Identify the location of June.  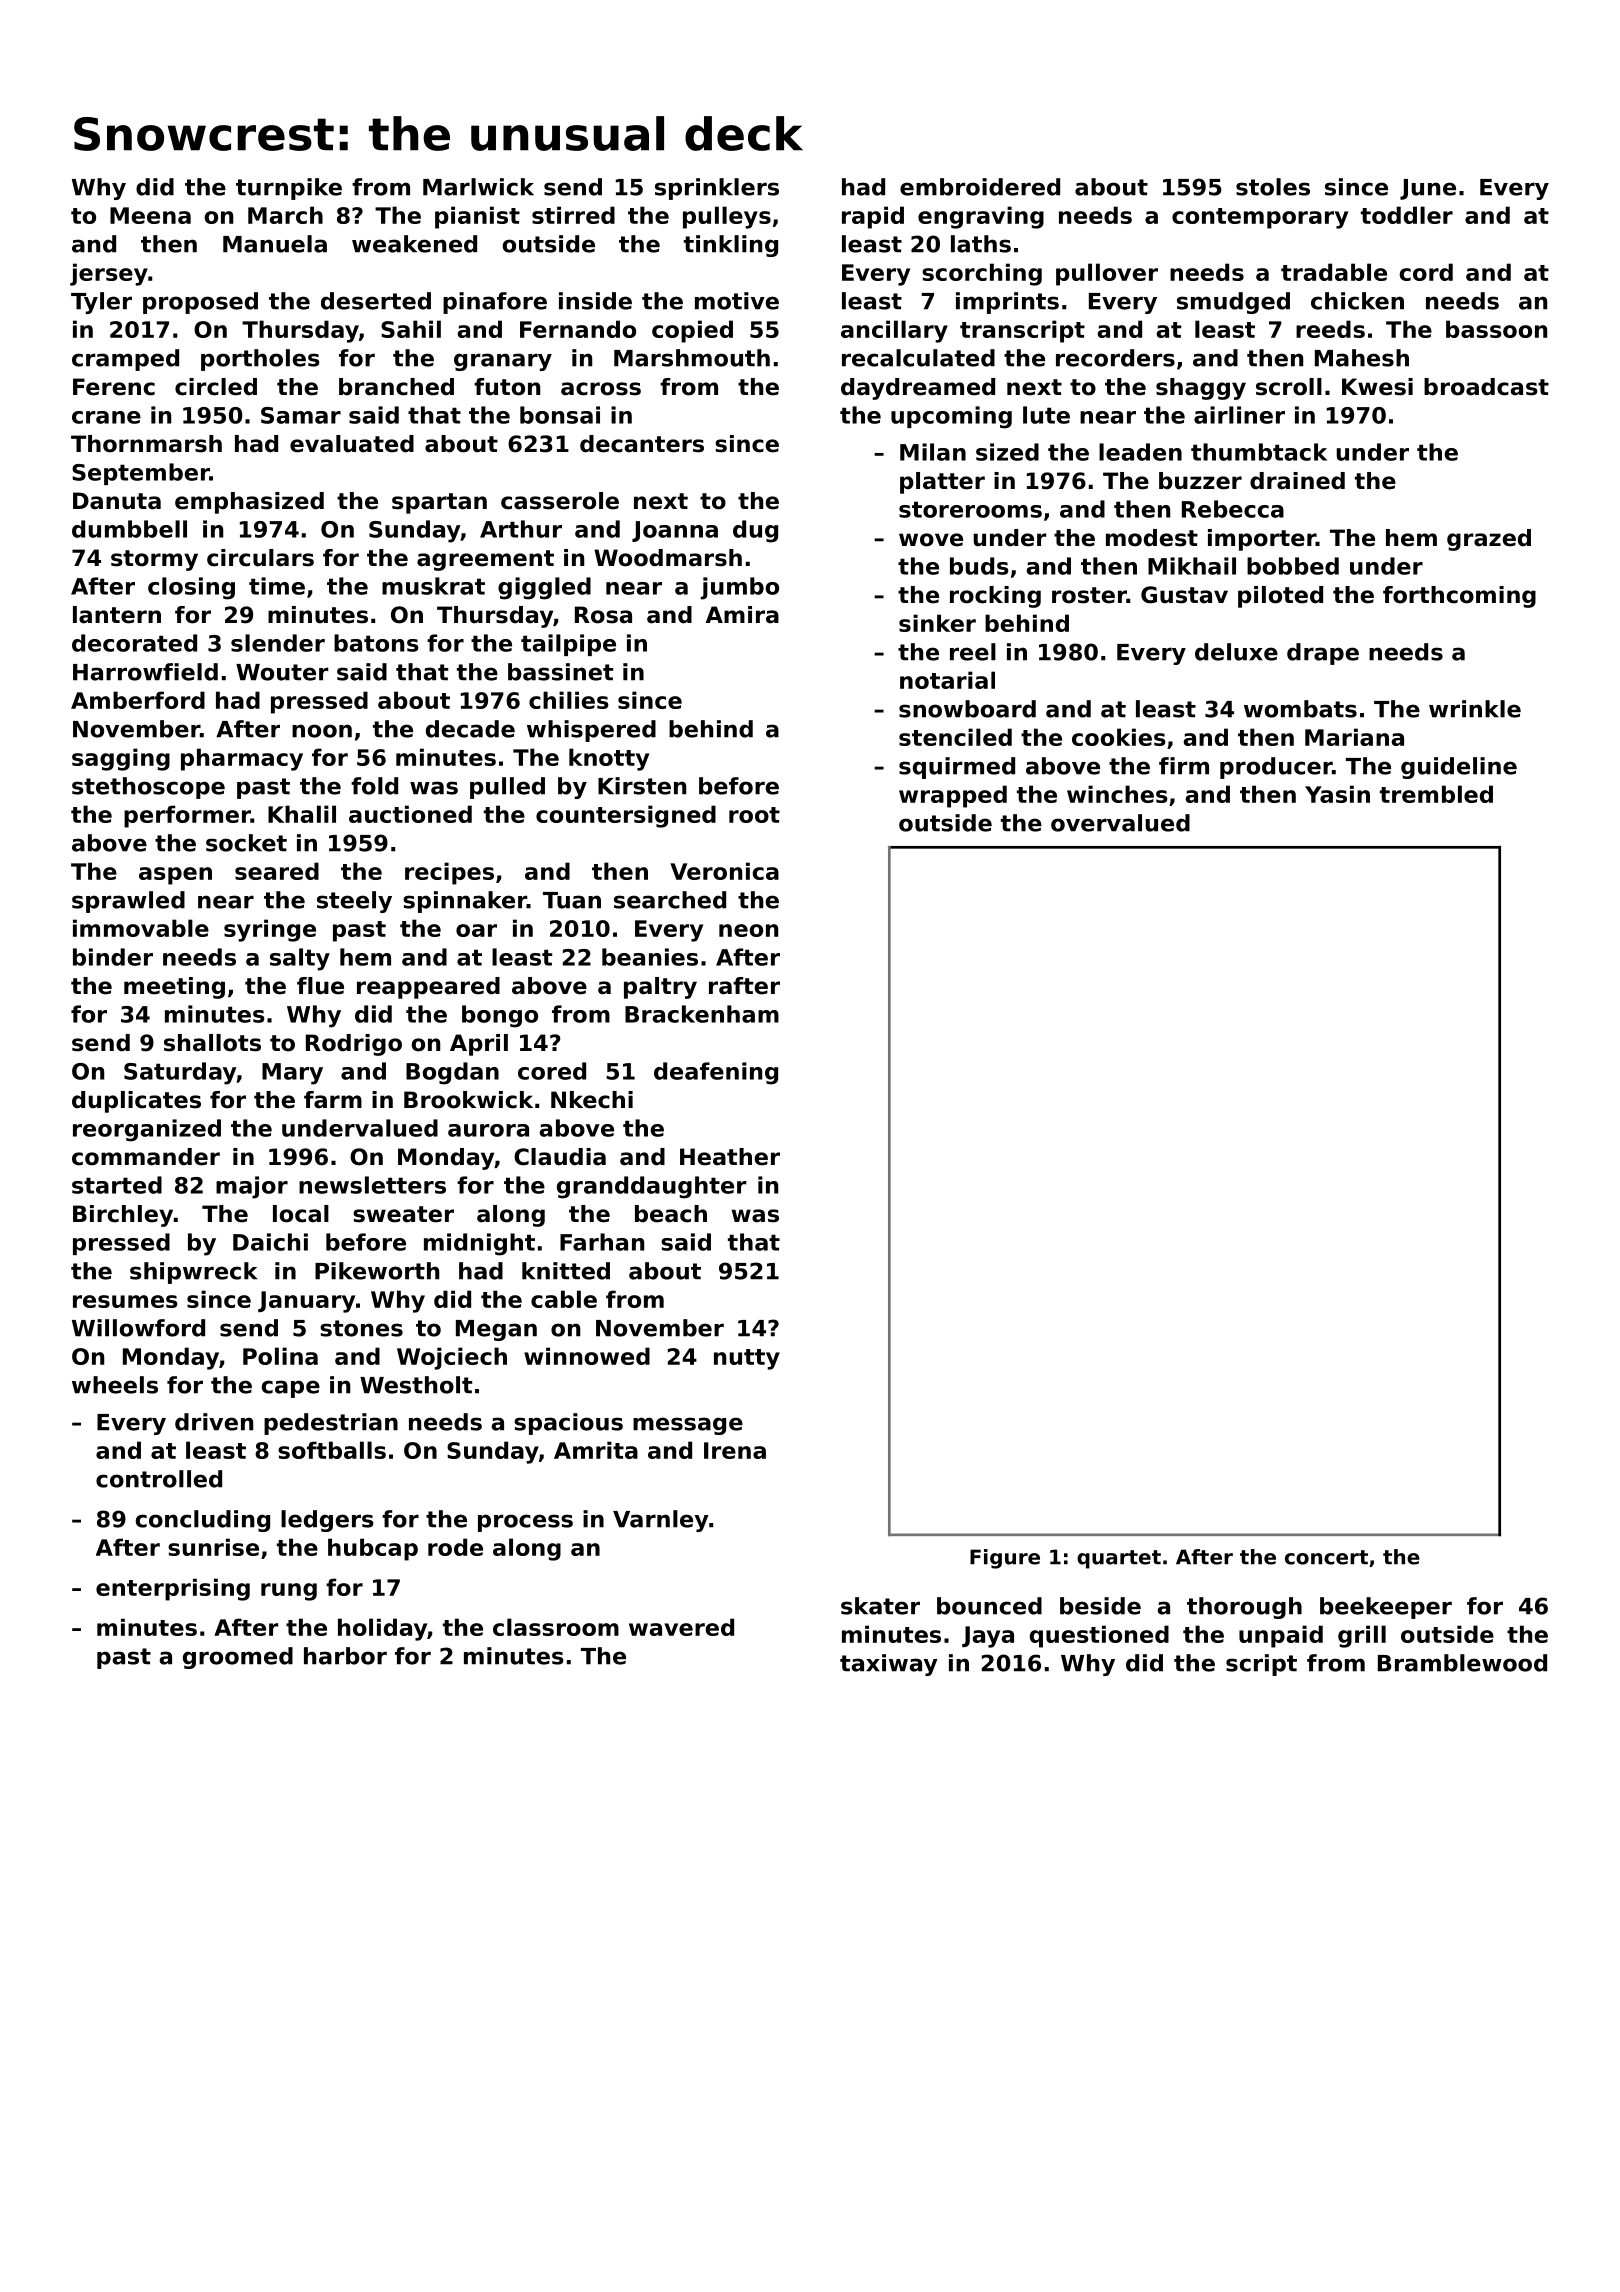
(1428, 189).
